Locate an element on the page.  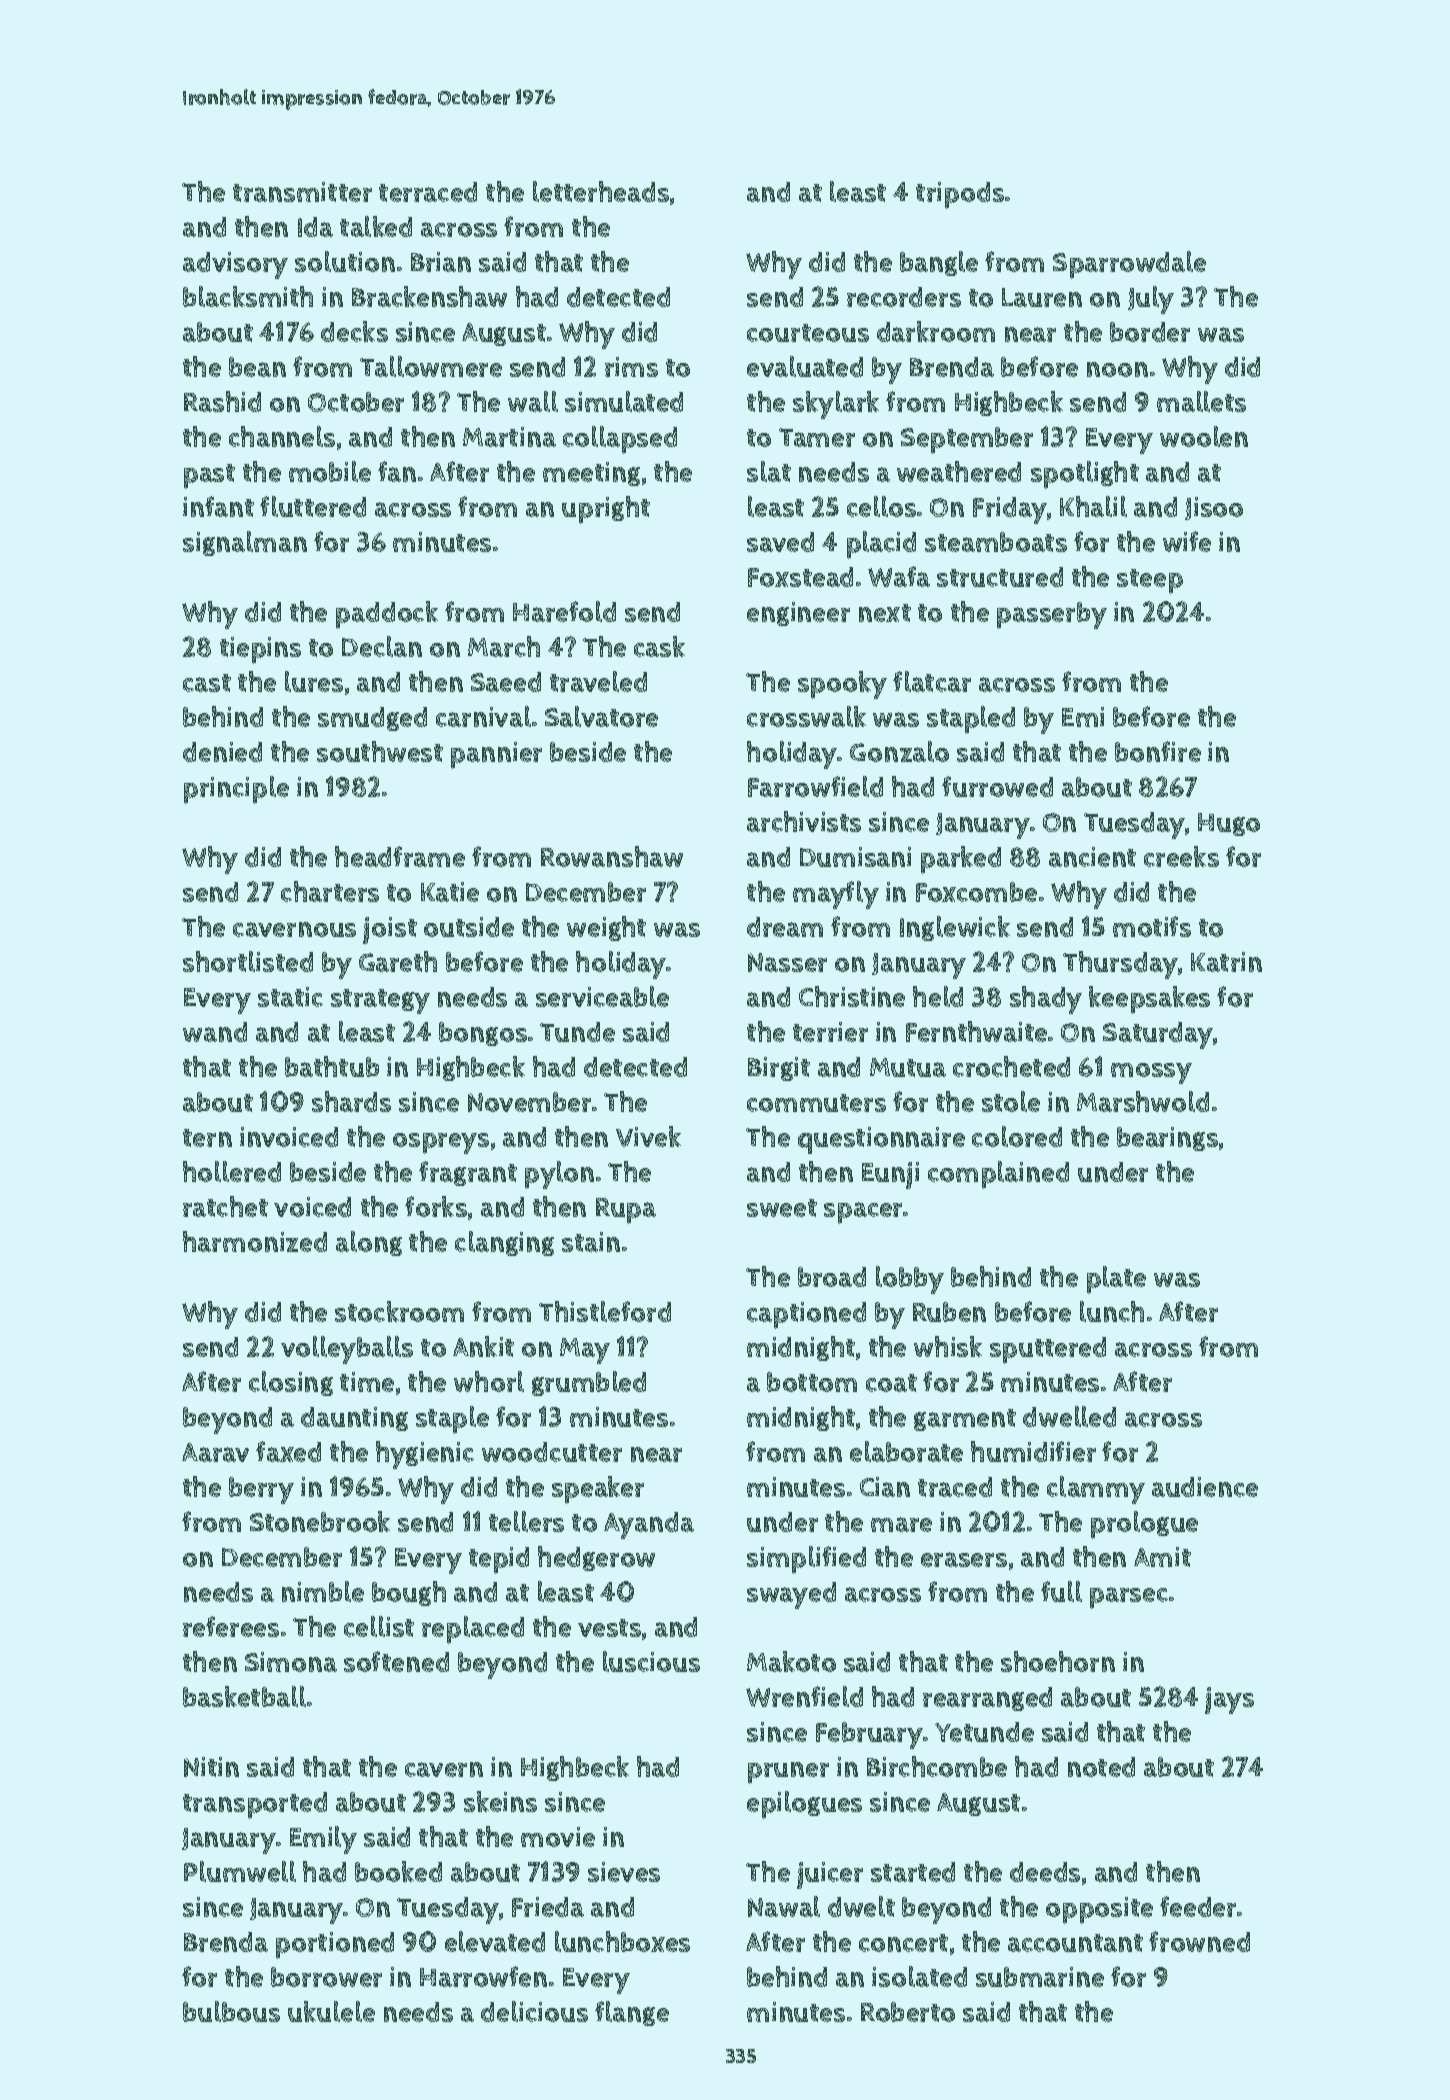
Plumwell is located at coordinates (240, 1871).
